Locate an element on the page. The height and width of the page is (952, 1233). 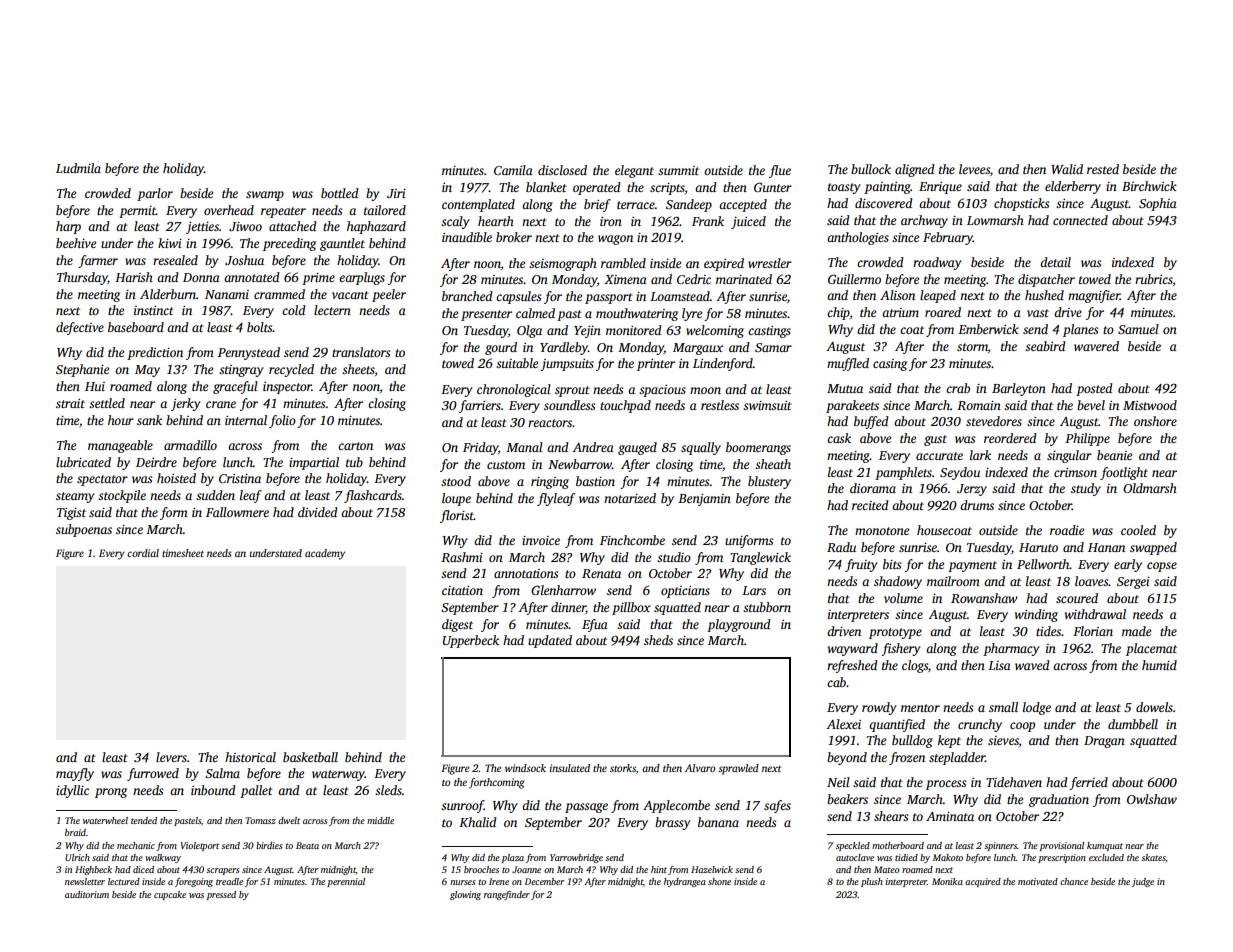
Tigist is located at coordinates (71, 514).
